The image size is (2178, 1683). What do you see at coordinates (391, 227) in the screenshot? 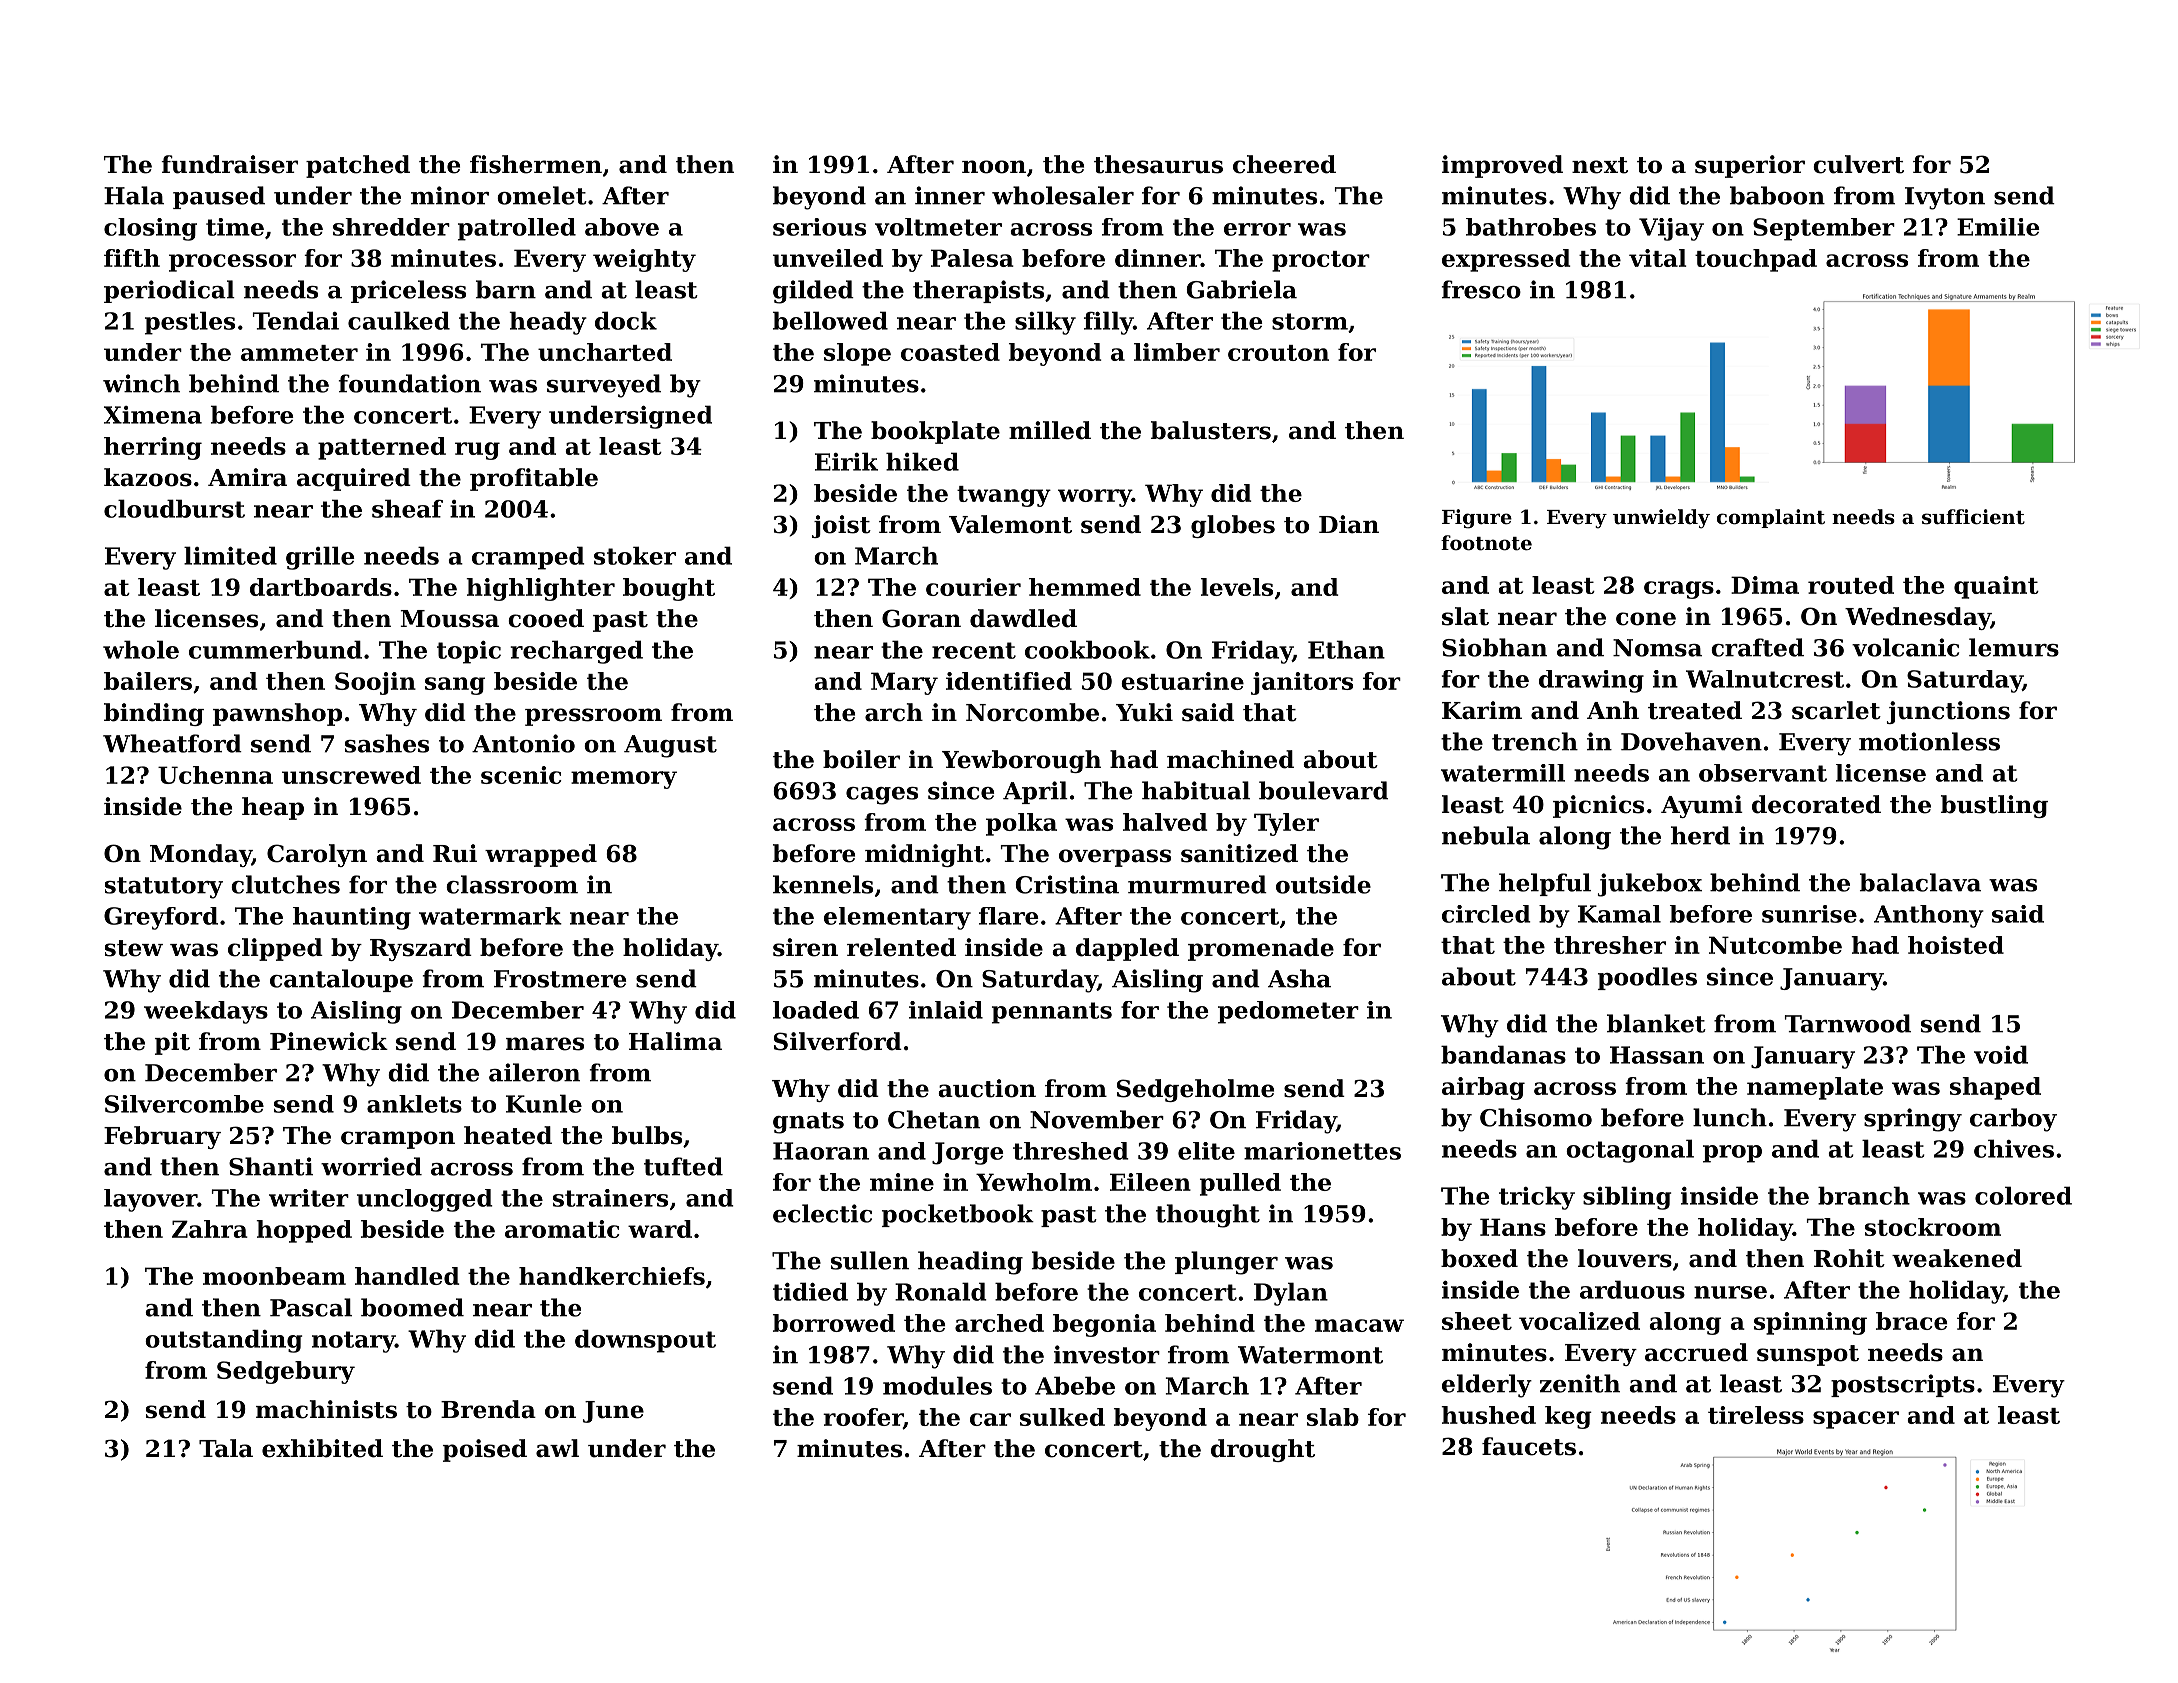
I see `shredder` at bounding box center [391, 227].
